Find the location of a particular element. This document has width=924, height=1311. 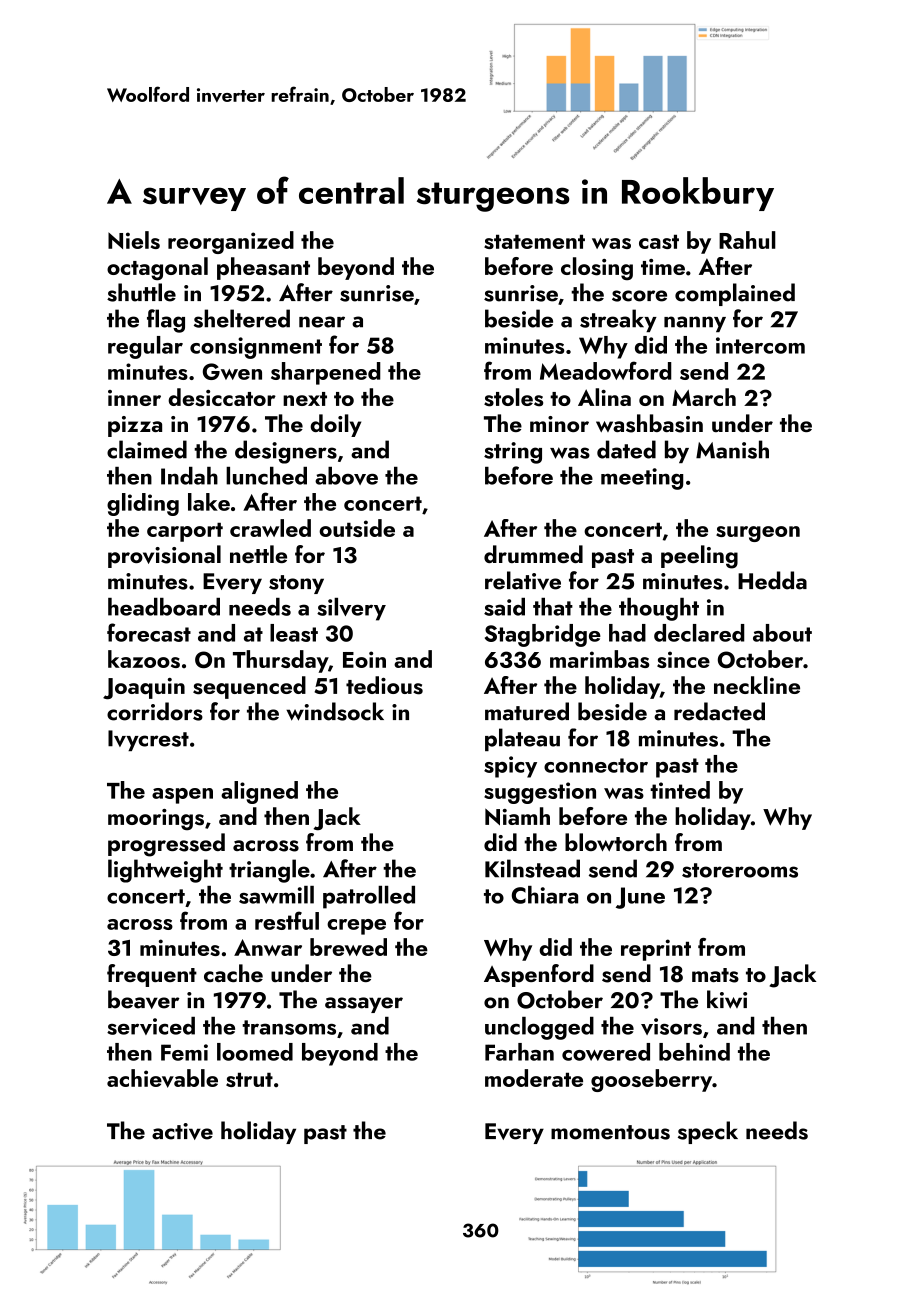

near is located at coordinates (322, 322).
